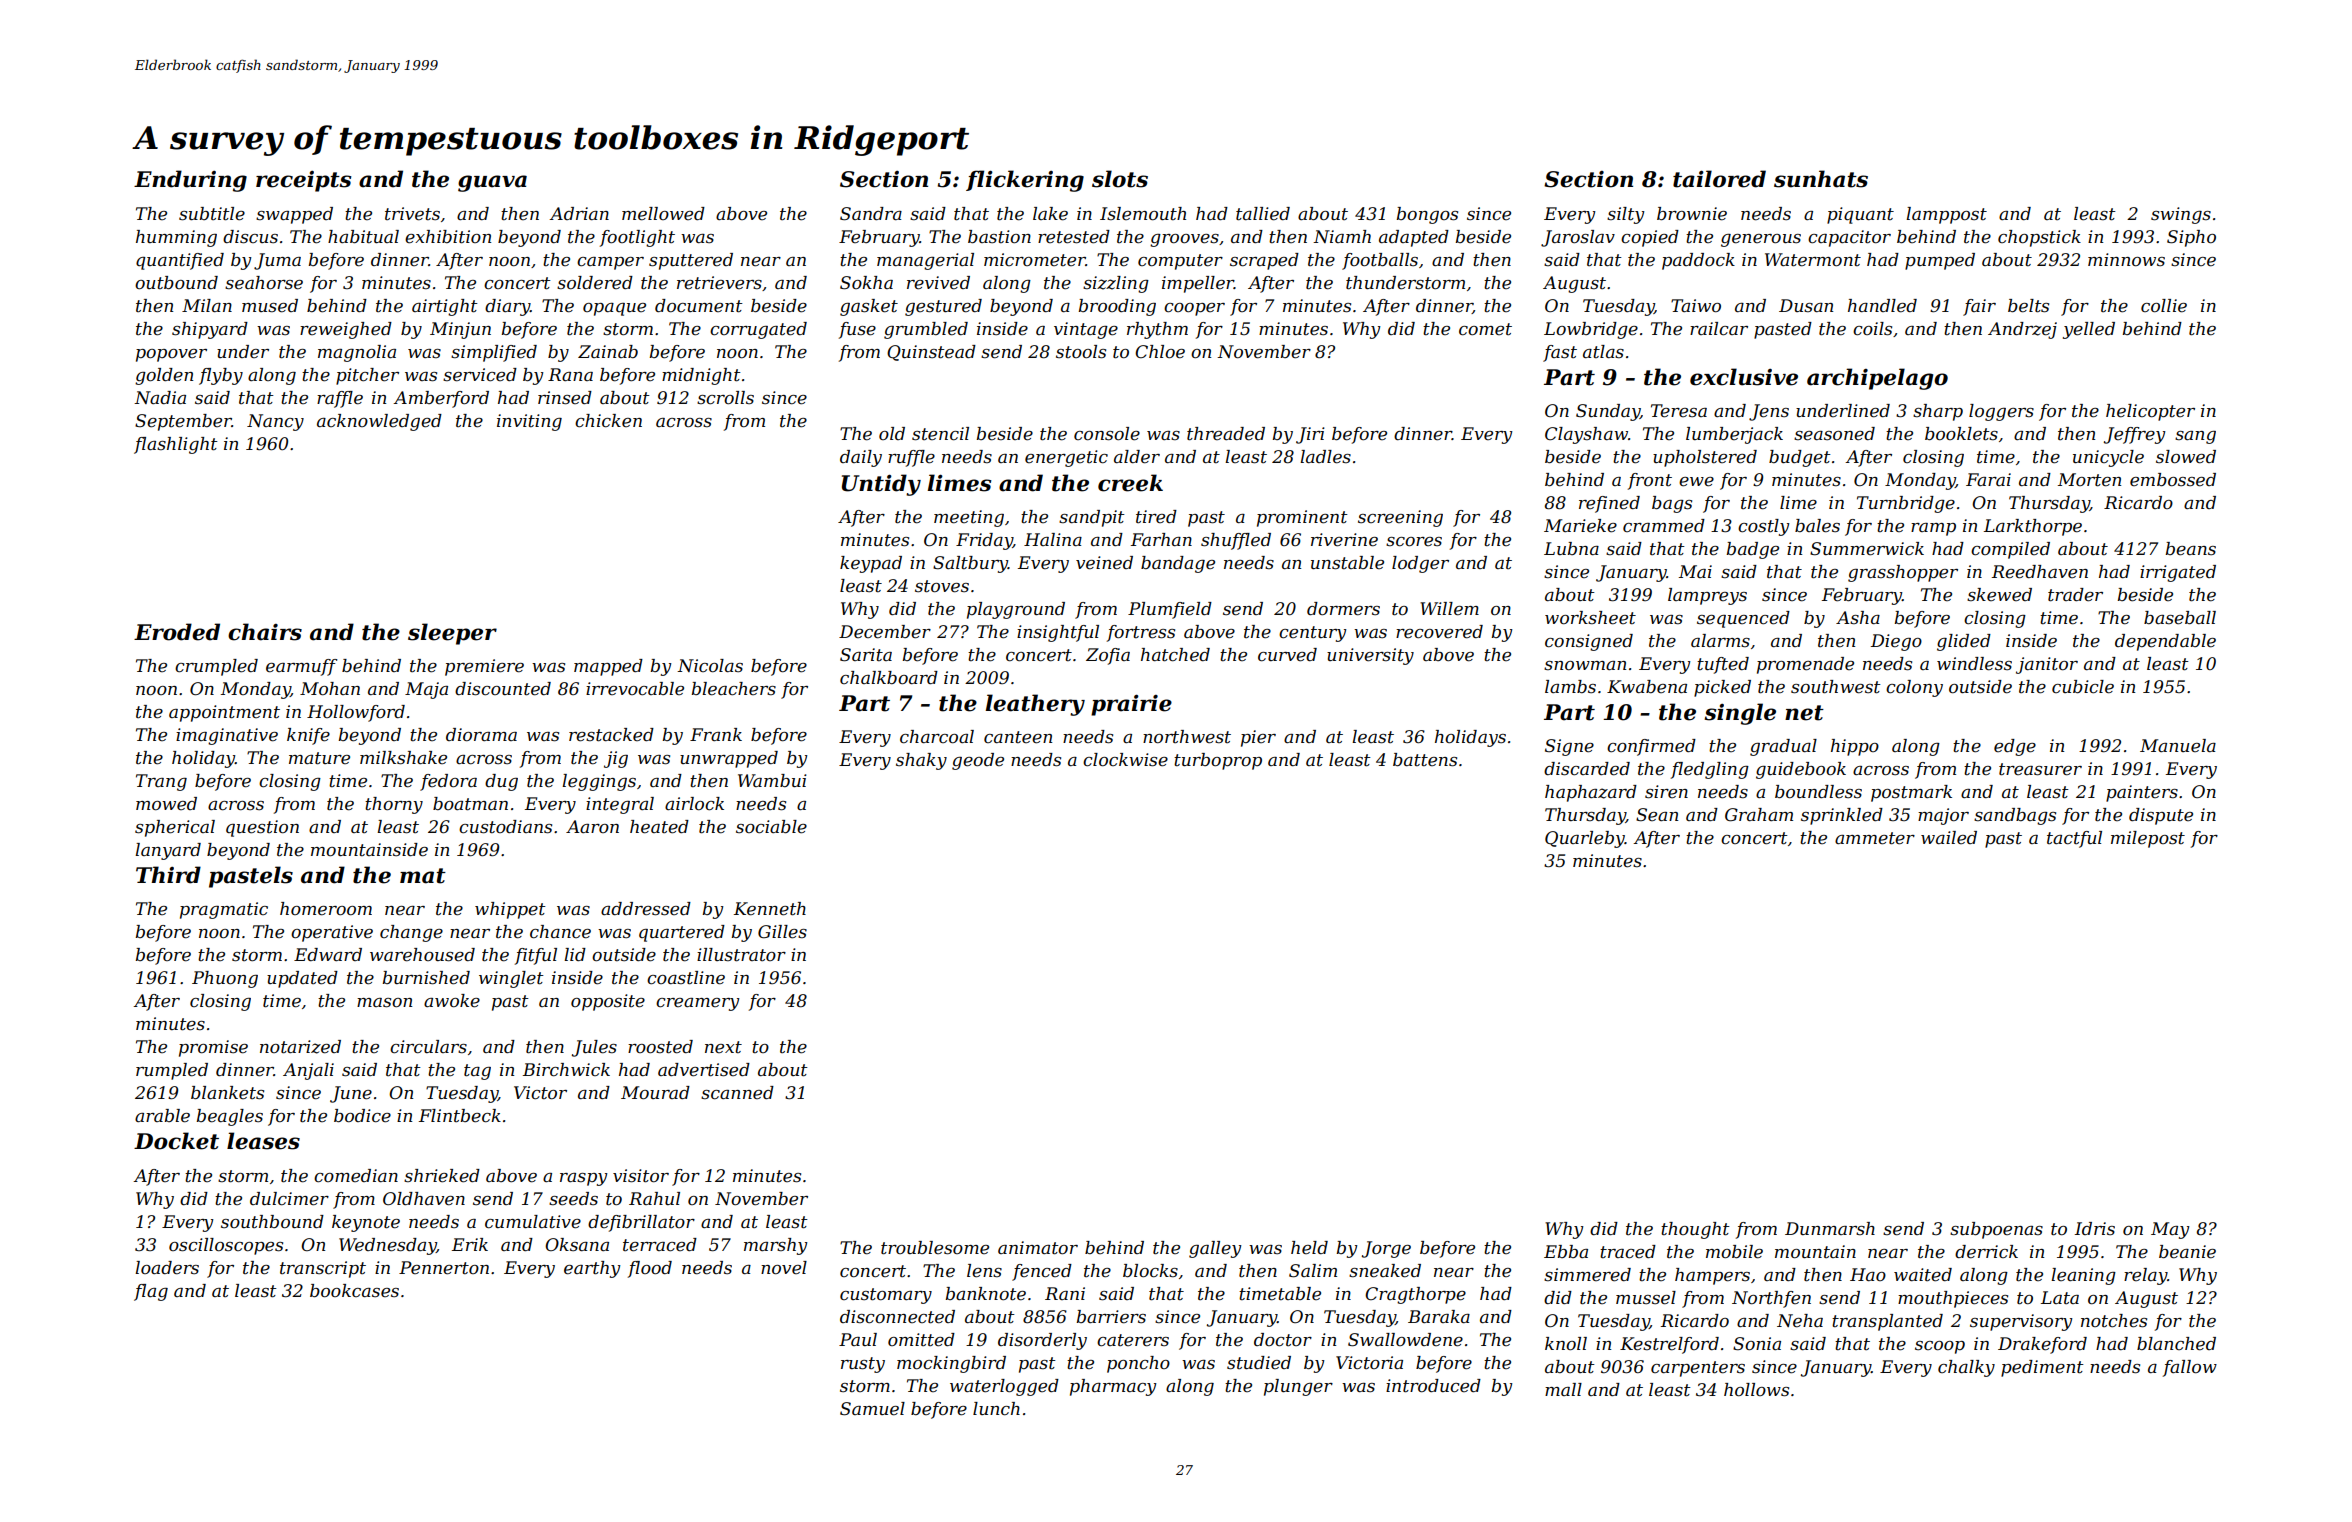 This screenshot has width=2352, height=1522. Describe the element at coordinates (1111, 1317) in the screenshot. I see `barriers` at that location.
